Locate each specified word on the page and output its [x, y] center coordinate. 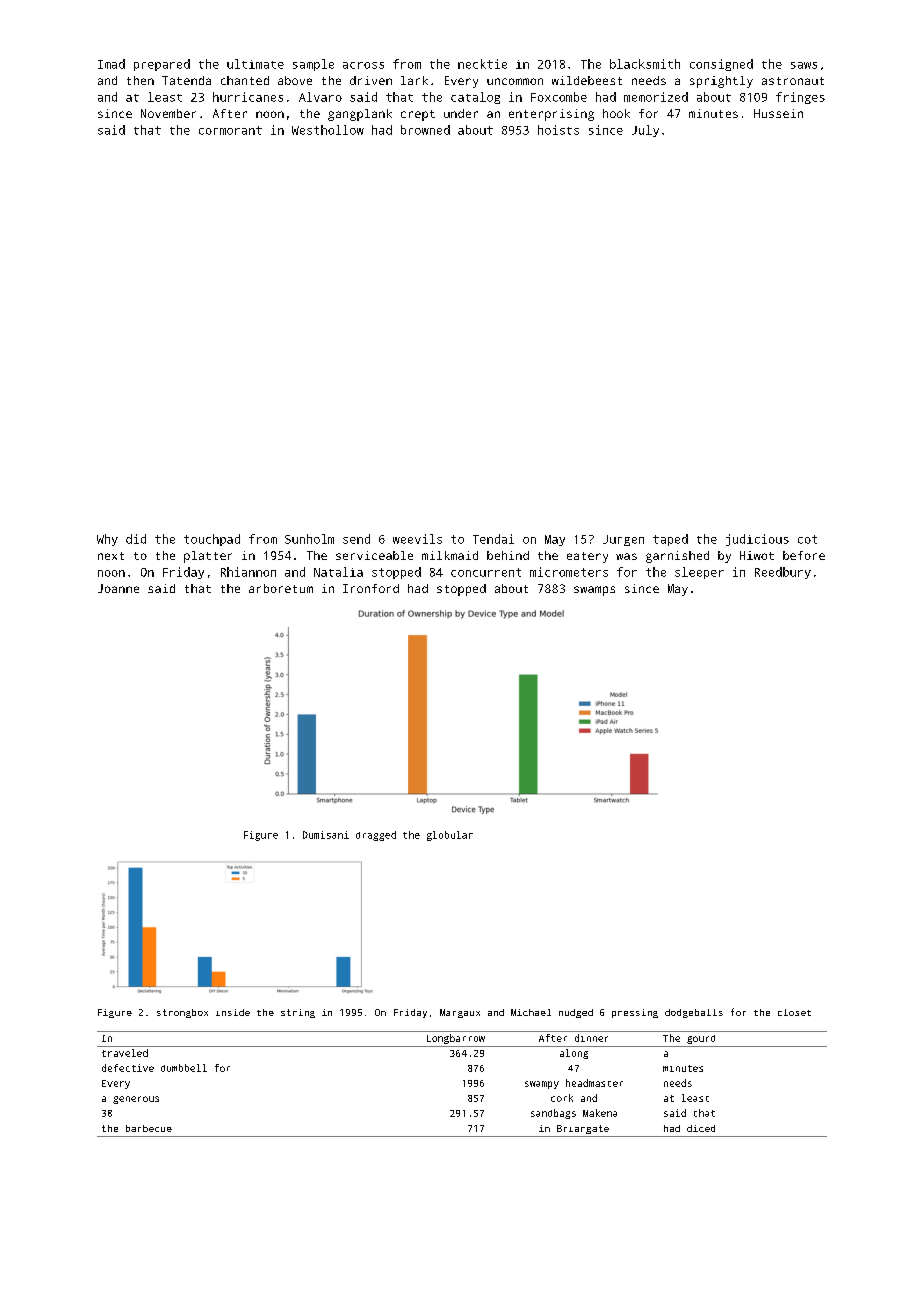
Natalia [338, 572]
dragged [376, 836]
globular [450, 836]
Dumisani [326, 835]
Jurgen [623, 540]
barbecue [149, 1128]
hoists [558, 130]
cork [562, 1098]
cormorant [230, 130]
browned [425, 130]
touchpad [212, 540]
